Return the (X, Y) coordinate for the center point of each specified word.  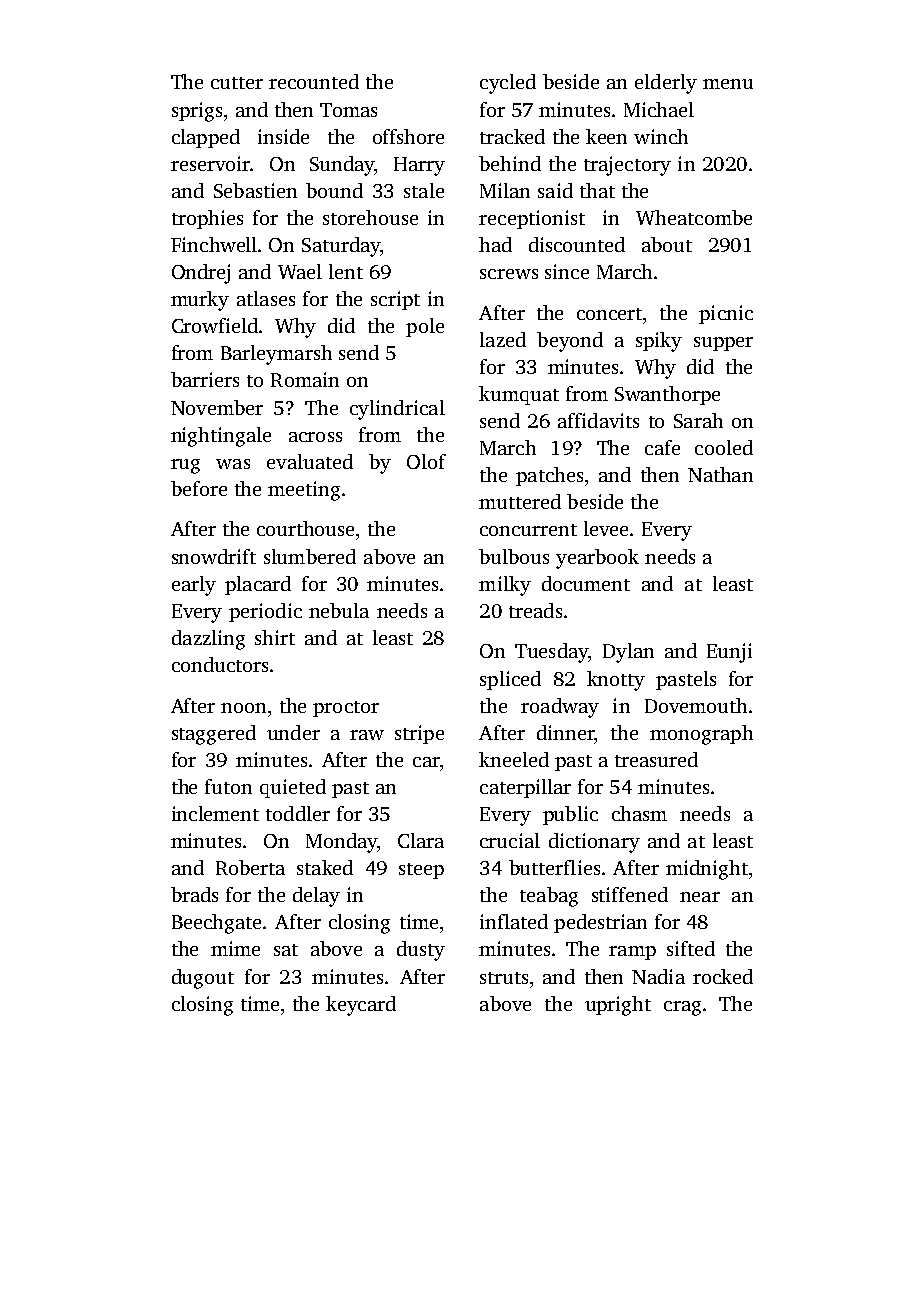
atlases (266, 298)
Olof (426, 461)
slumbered (310, 556)
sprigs (197, 112)
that (597, 190)
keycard (361, 1006)
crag (682, 1008)
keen (606, 136)
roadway (560, 708)
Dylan (628, 653)
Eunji (729, 653)
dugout (203, 979)
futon (228, 786)
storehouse (370, 217)
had (495, 244)
